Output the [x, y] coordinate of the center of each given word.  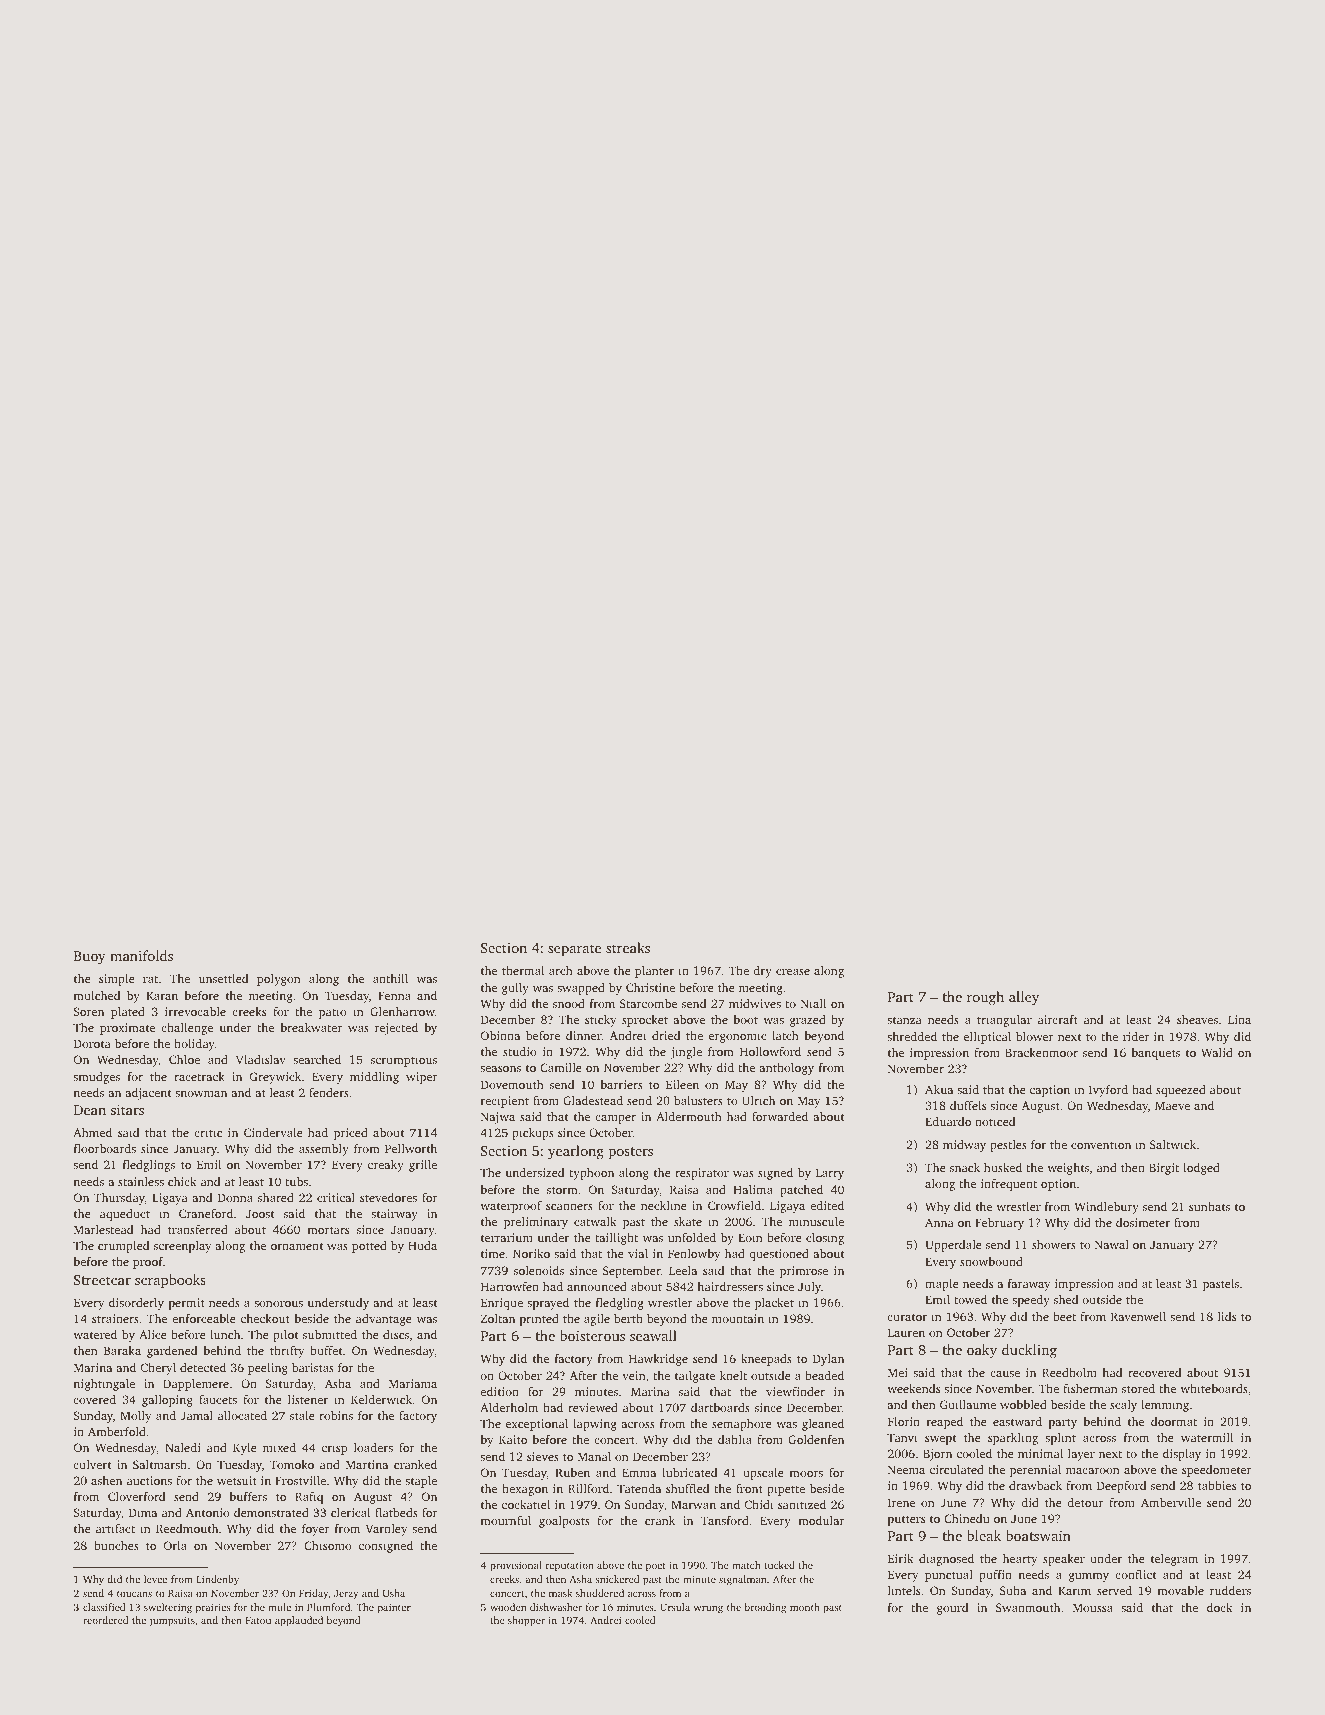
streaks [628, 947]
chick [182, 1181]
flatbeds [396, 1512]
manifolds [141, 955]
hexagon [525, 1490]
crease [793, 972]
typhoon [591, 1174]
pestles [1008, 1146]
